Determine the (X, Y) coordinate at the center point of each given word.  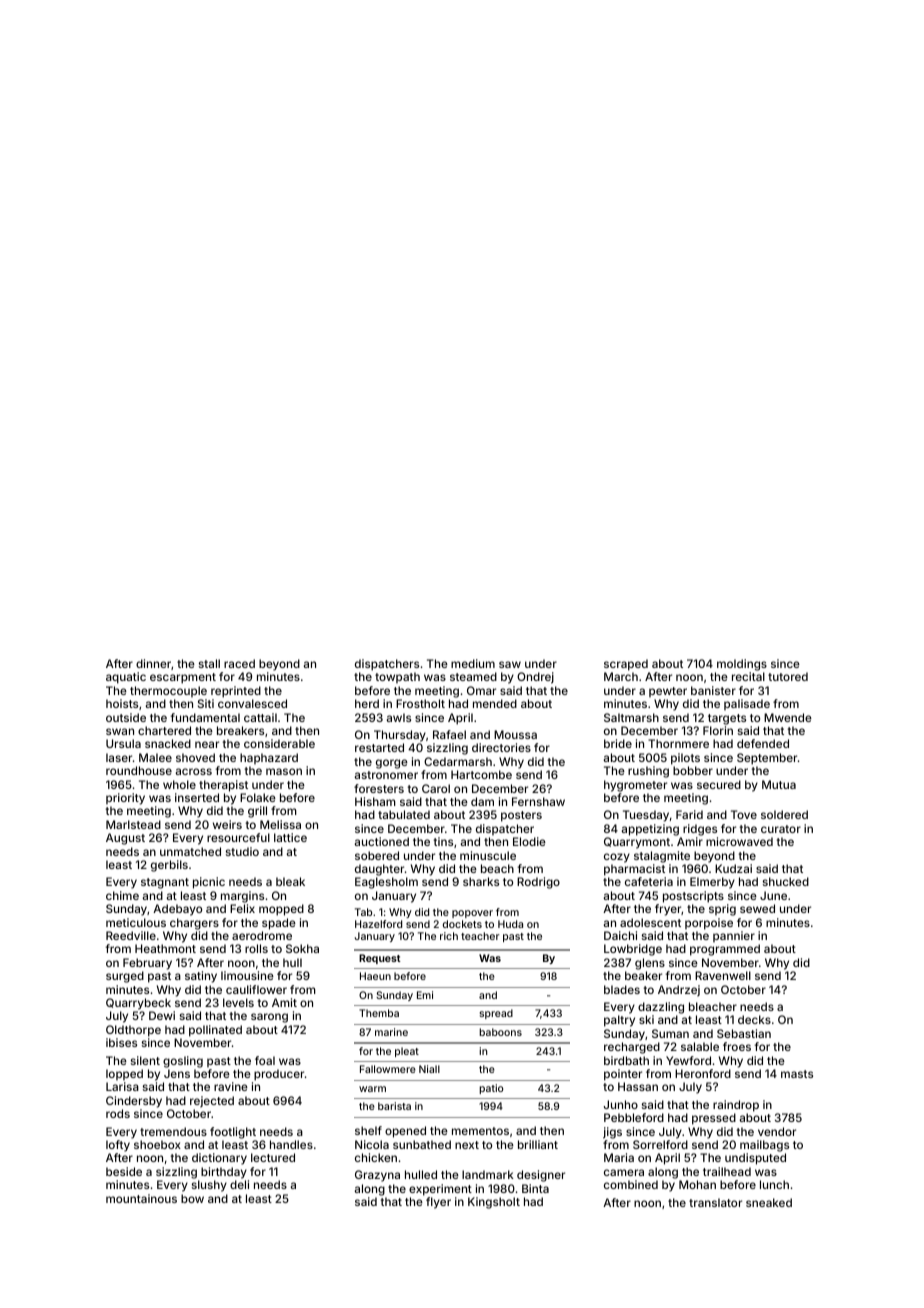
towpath (397, 677)
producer (279, 1075)
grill (257, 812)
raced (239, 663)
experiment (440, 1190)
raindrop (736, 1106)
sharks (481, 881)
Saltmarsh (631, 717)
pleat (407, 1052)
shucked (786, 881)
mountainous (141, 1198)
